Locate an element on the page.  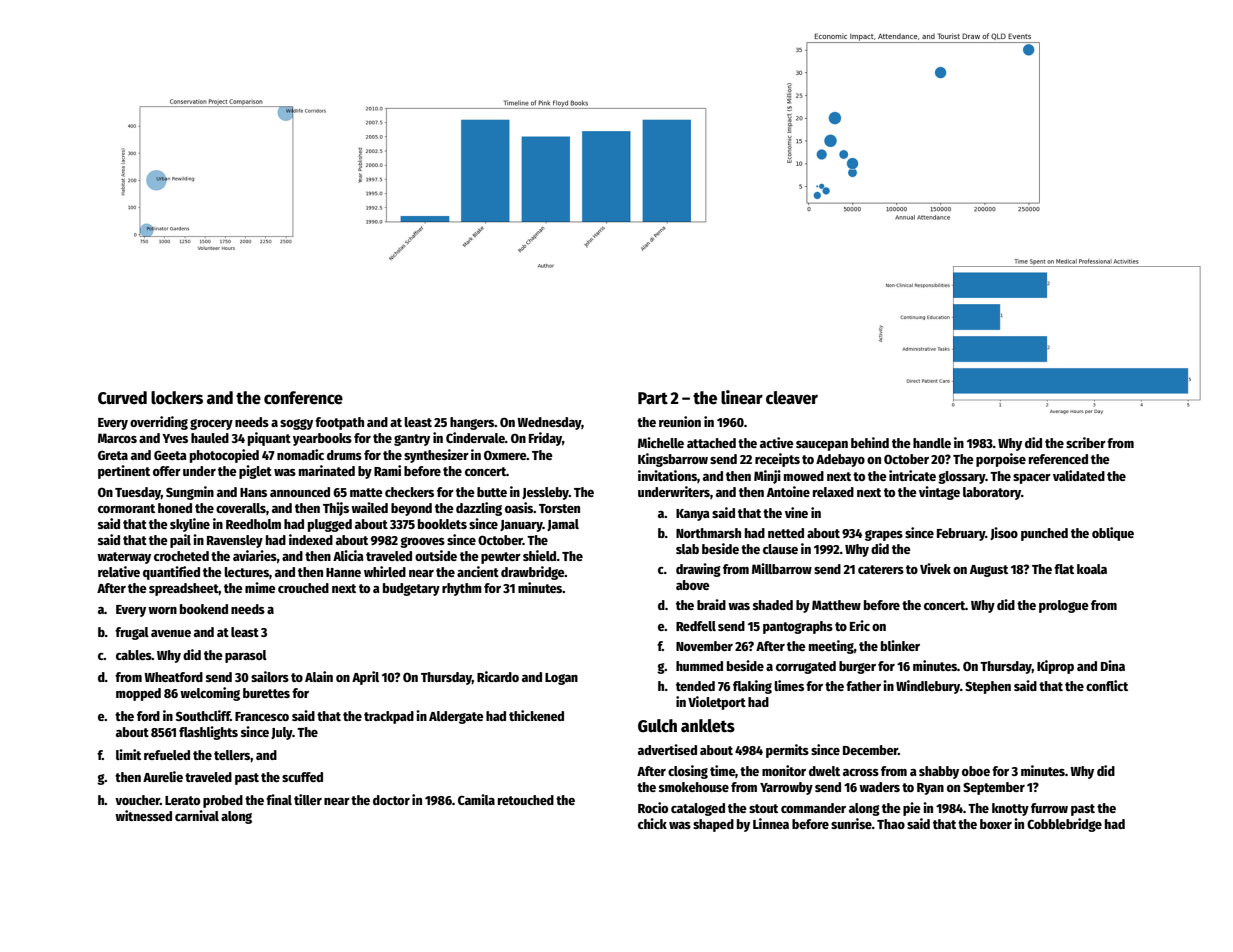
Aldergate is located at coordinates (456, 717).
